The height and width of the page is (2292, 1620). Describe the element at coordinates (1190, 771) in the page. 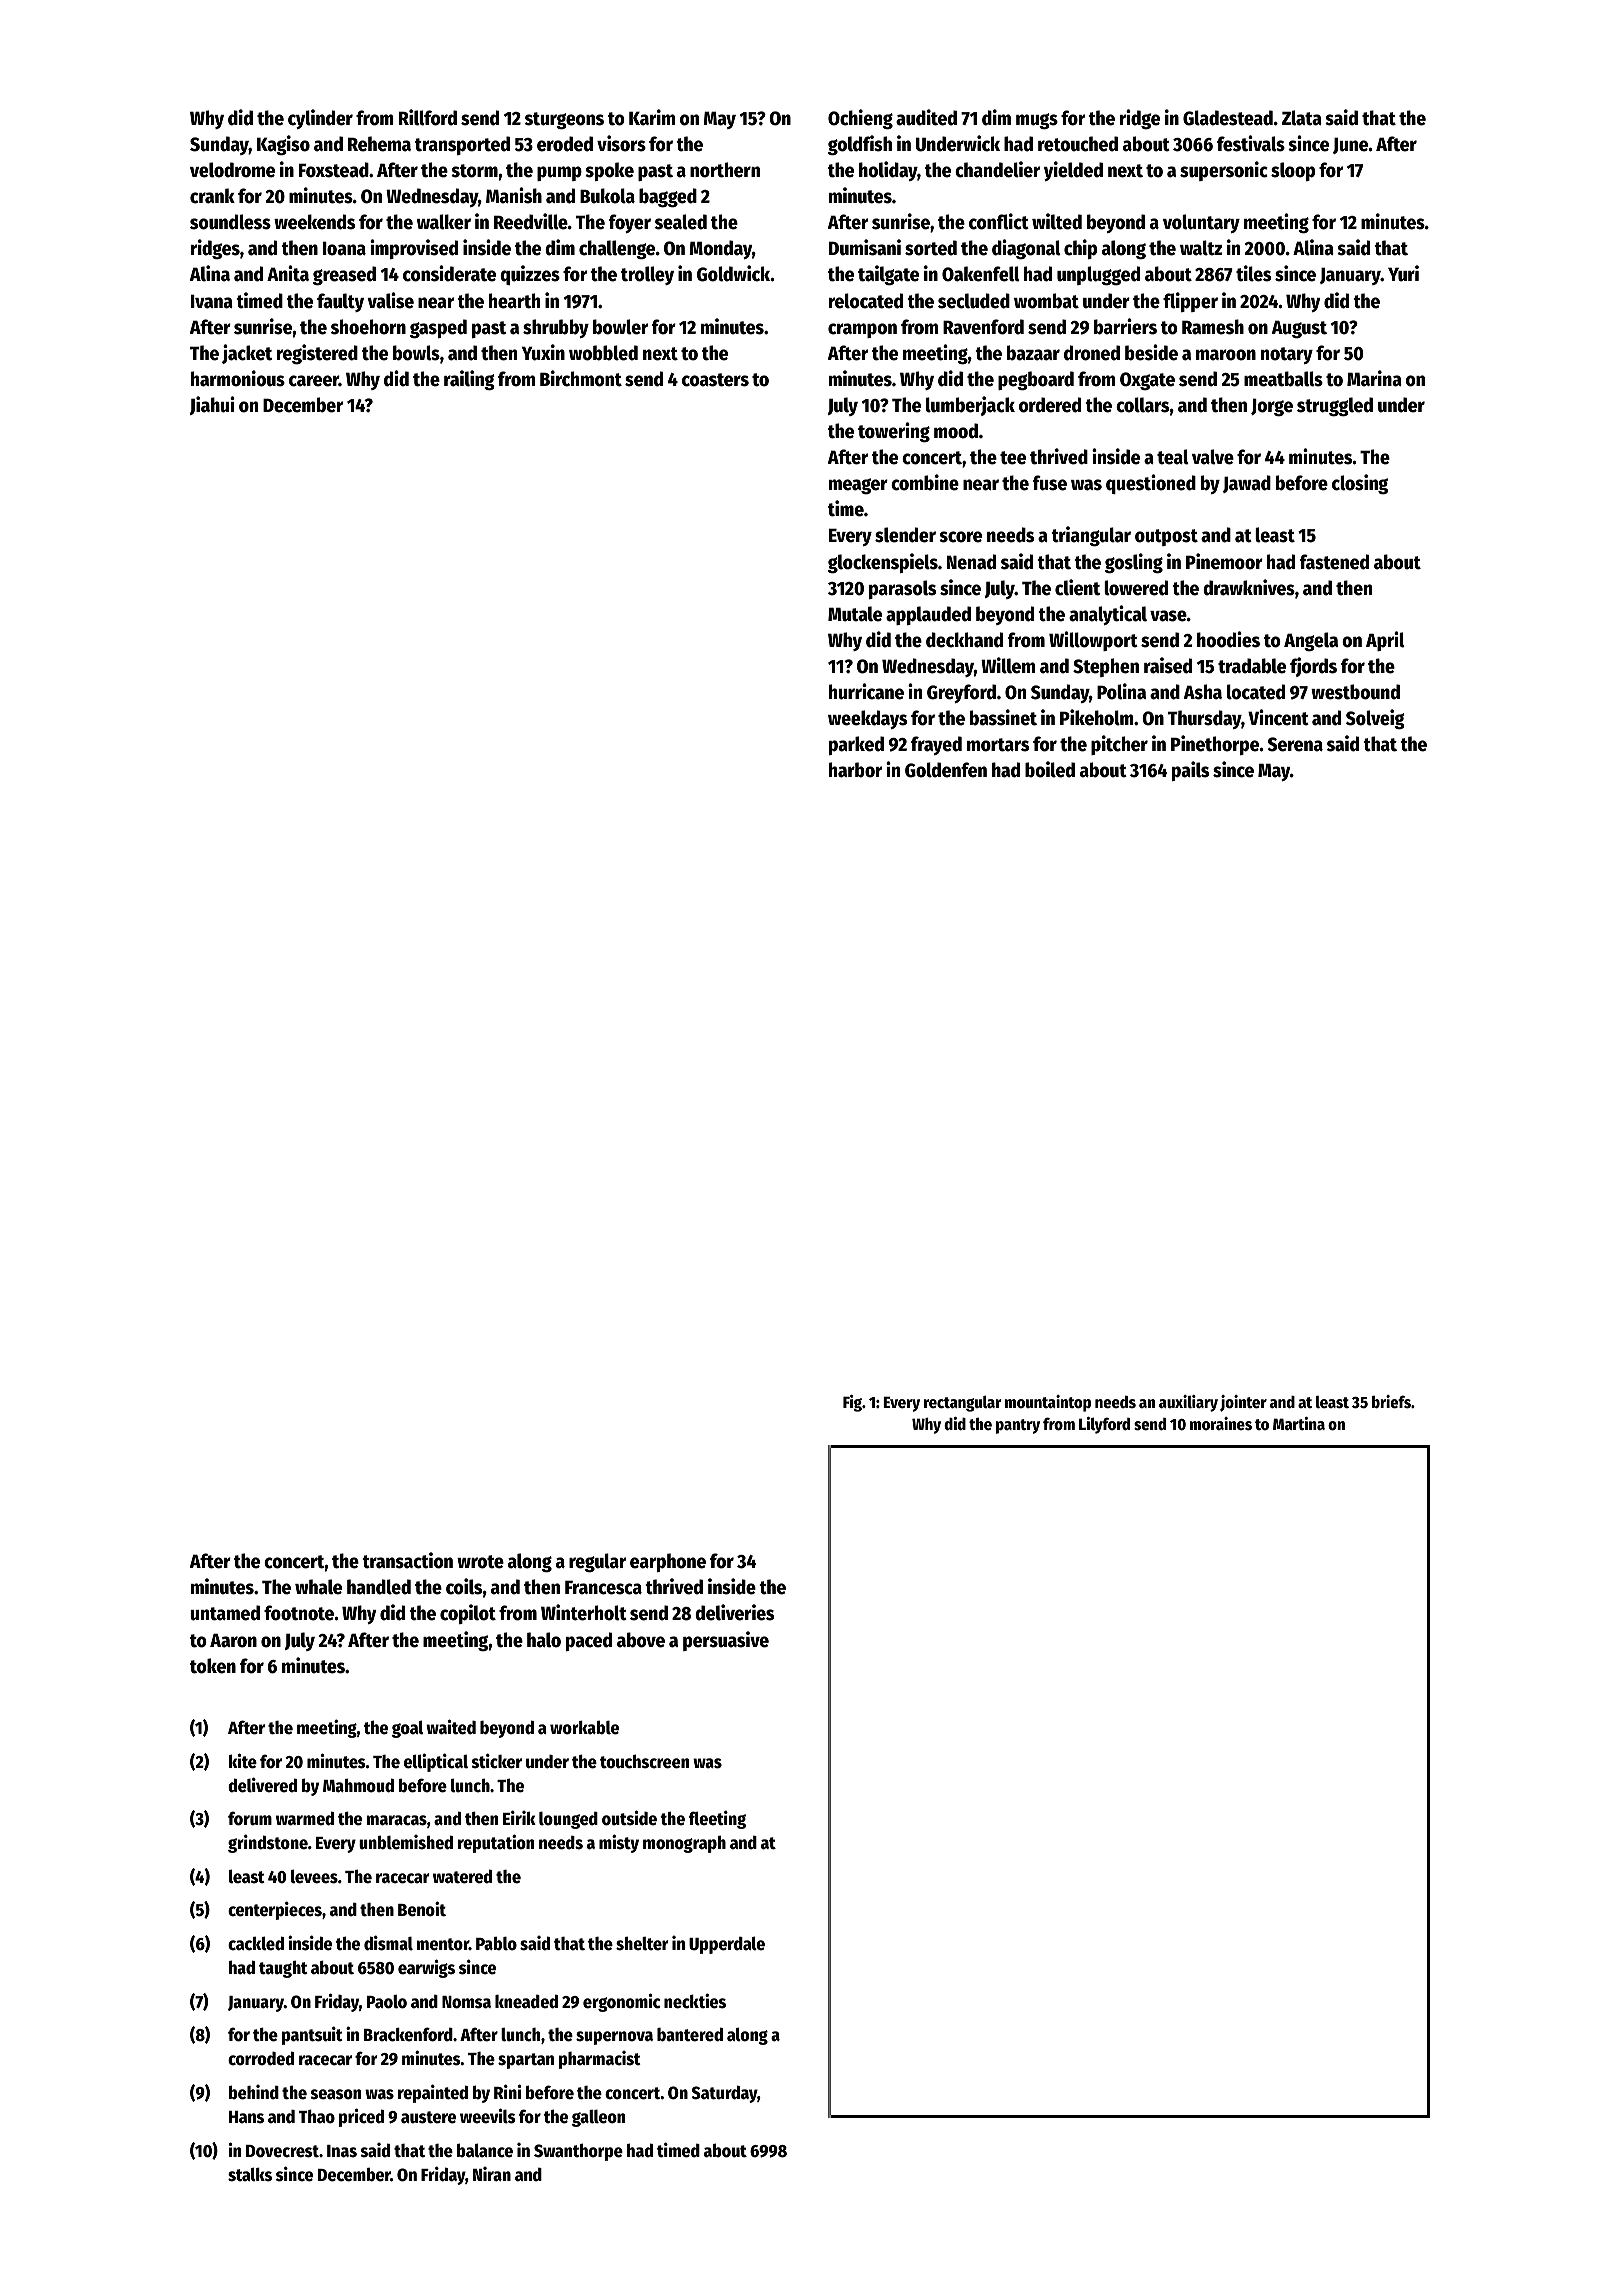

I see `pails` at that location.
